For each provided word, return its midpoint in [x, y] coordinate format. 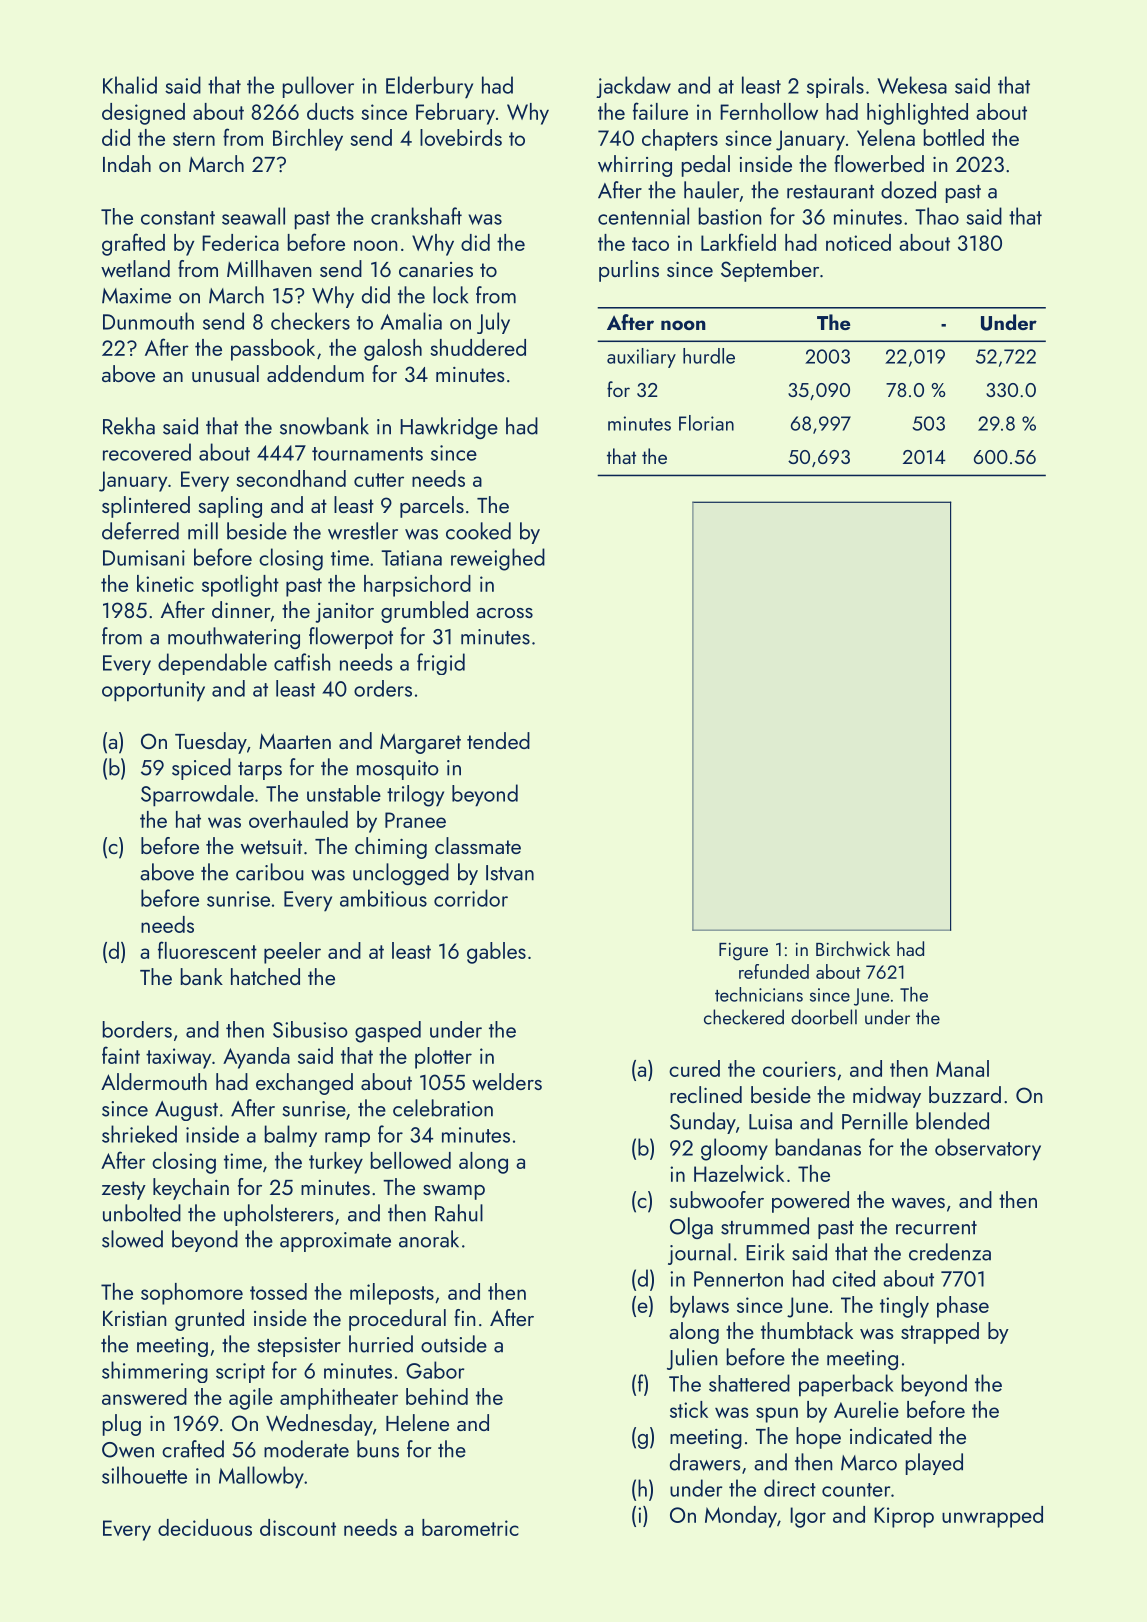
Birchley [308, 140]
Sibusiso [310, 1029]
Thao [937, 216]
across [504, 613]
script [240, 1373]
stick [689, 1409]
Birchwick [853, 948]
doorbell [824, 1017]
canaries [436, 269]
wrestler [363, 531]
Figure [743, 952]
